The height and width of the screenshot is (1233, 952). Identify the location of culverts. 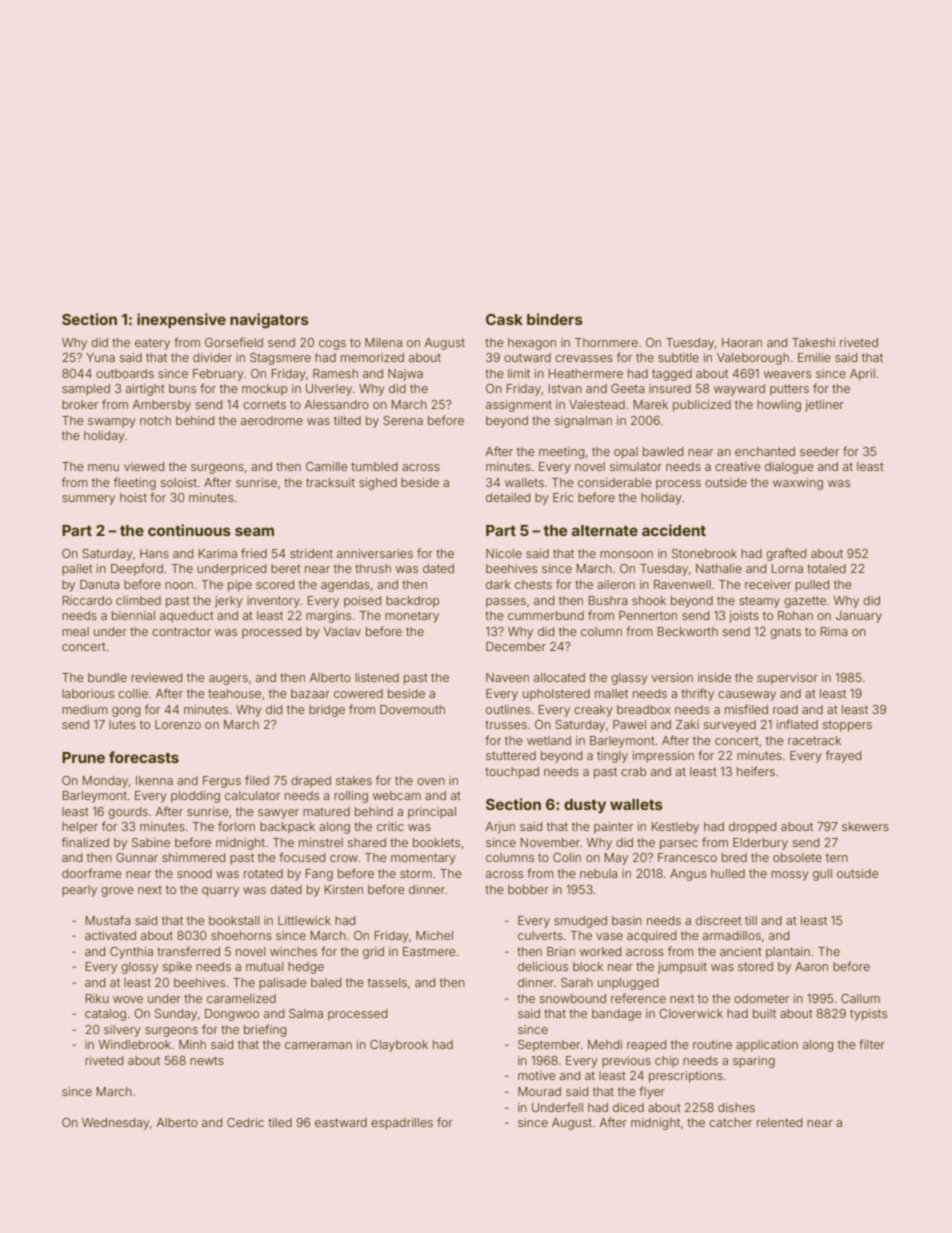
(540, 935).
